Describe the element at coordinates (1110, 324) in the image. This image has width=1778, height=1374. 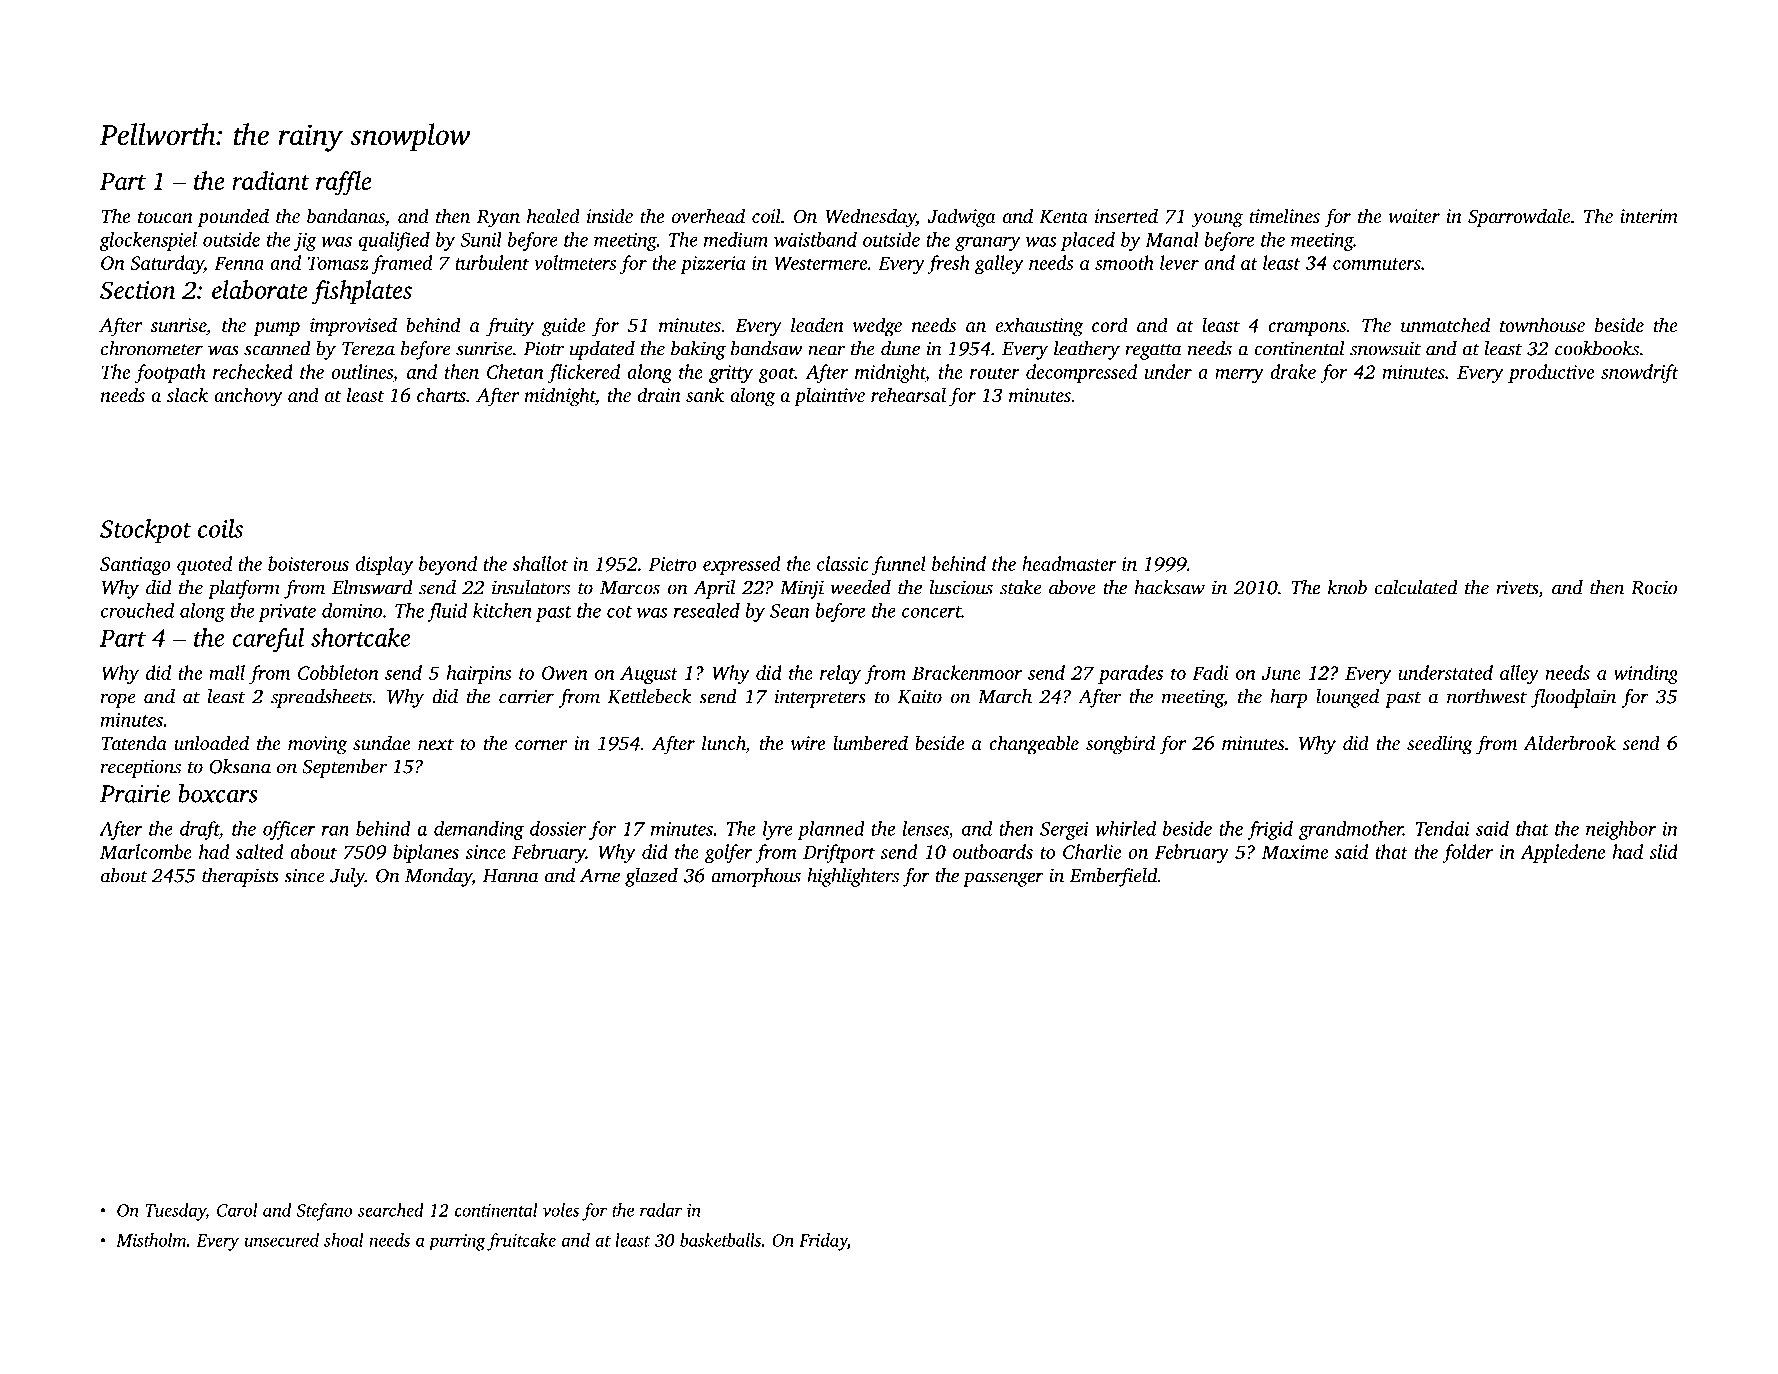
I see `cord` at that location.
